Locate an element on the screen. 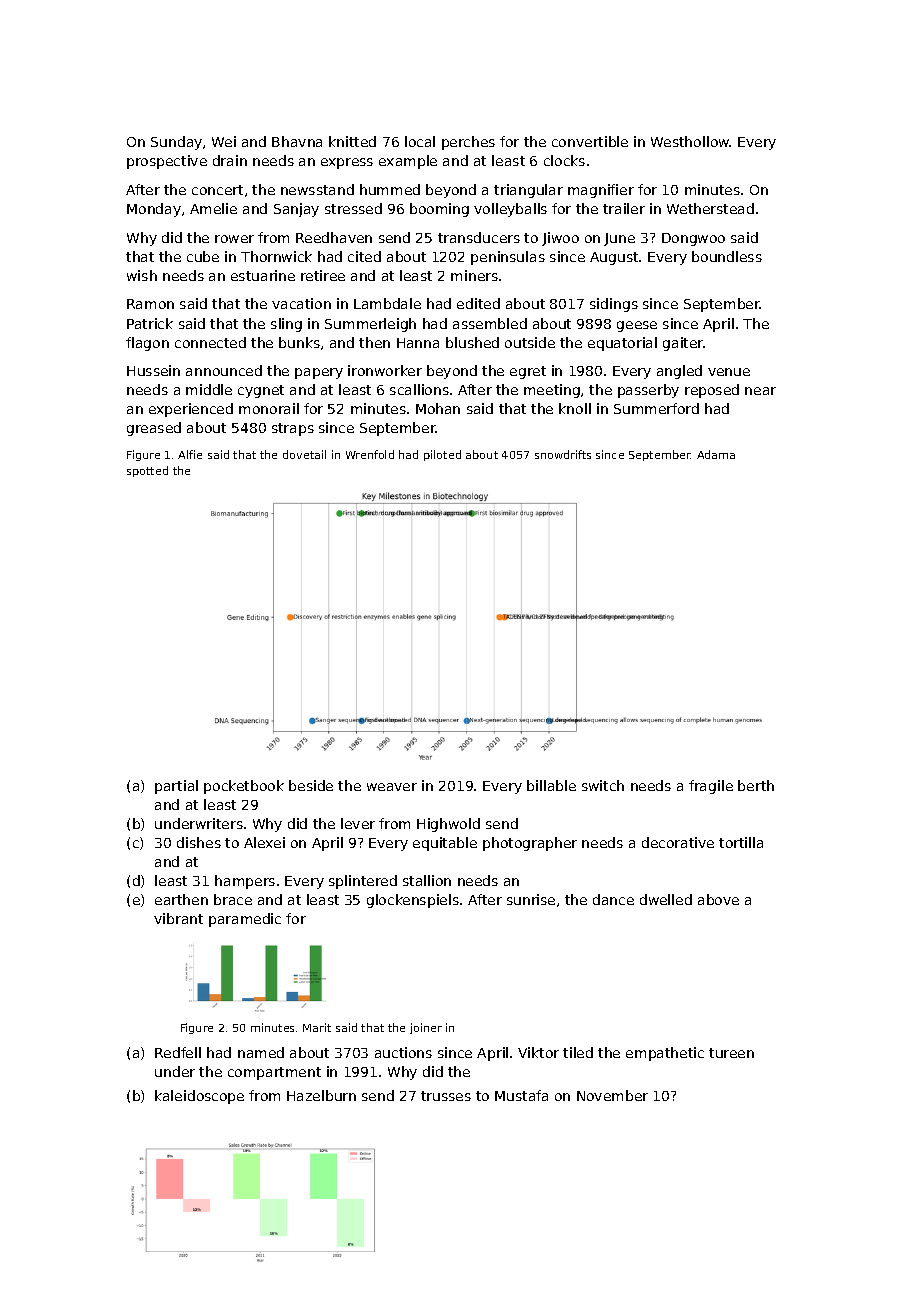  passerby is located at coordinates (648, 391).
